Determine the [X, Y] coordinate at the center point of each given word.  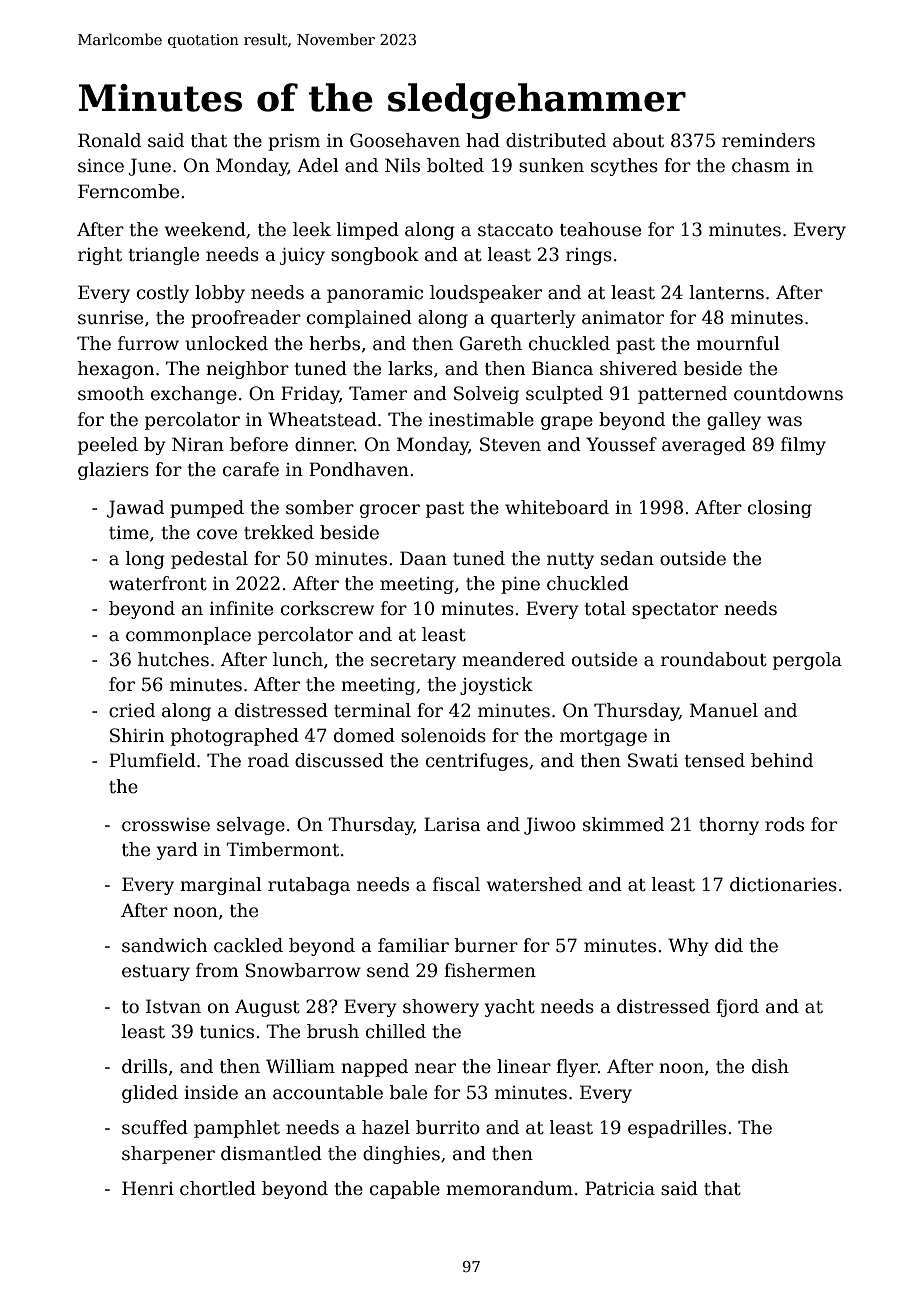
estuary [156, 973]
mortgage [603, 738]
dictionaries [783, 884]
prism [294, 142]
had [483, 140]
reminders [768, 140]
